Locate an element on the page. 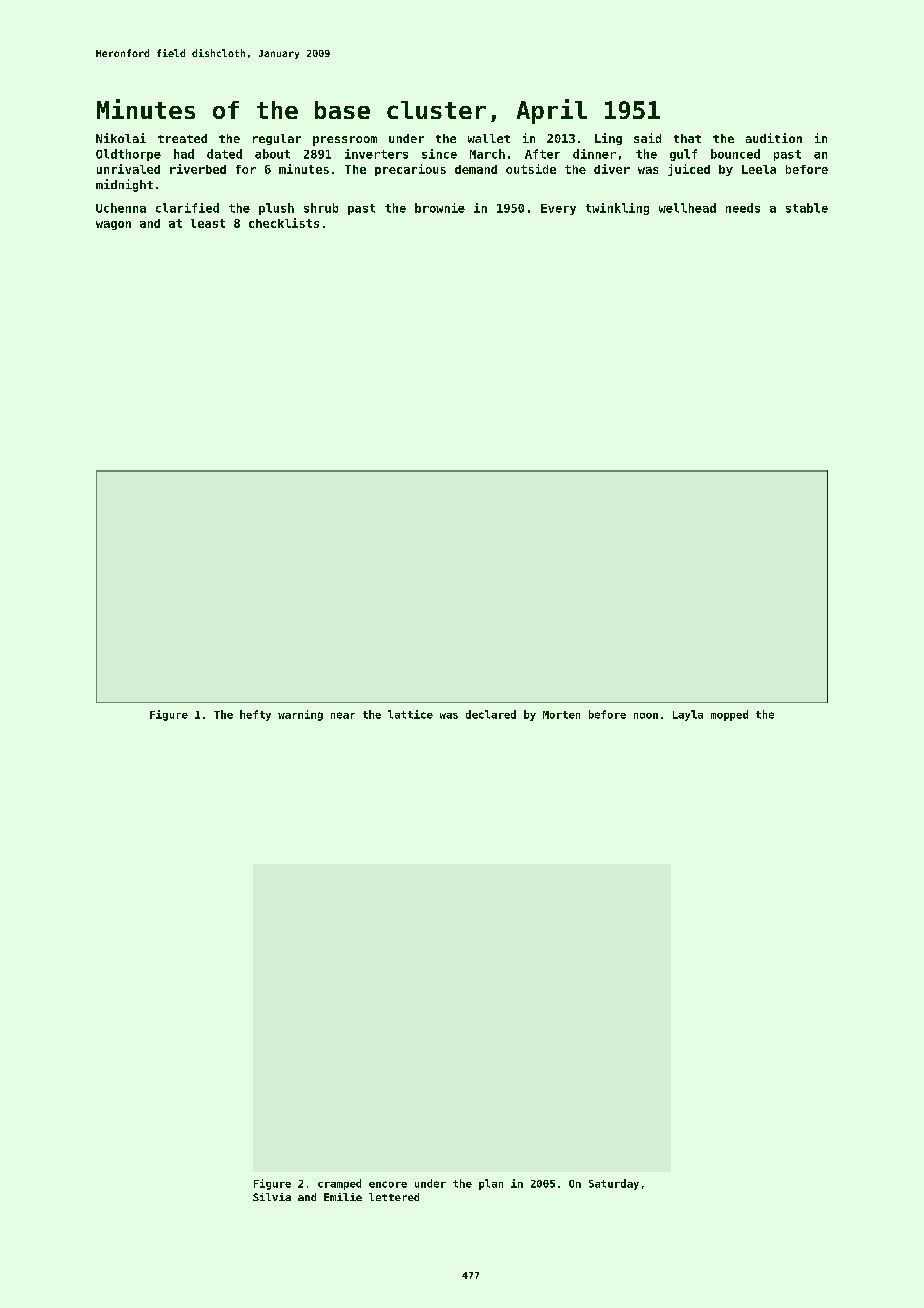 The image size is (924, 1308). Saturday is located at coordinates (614, 1184).
